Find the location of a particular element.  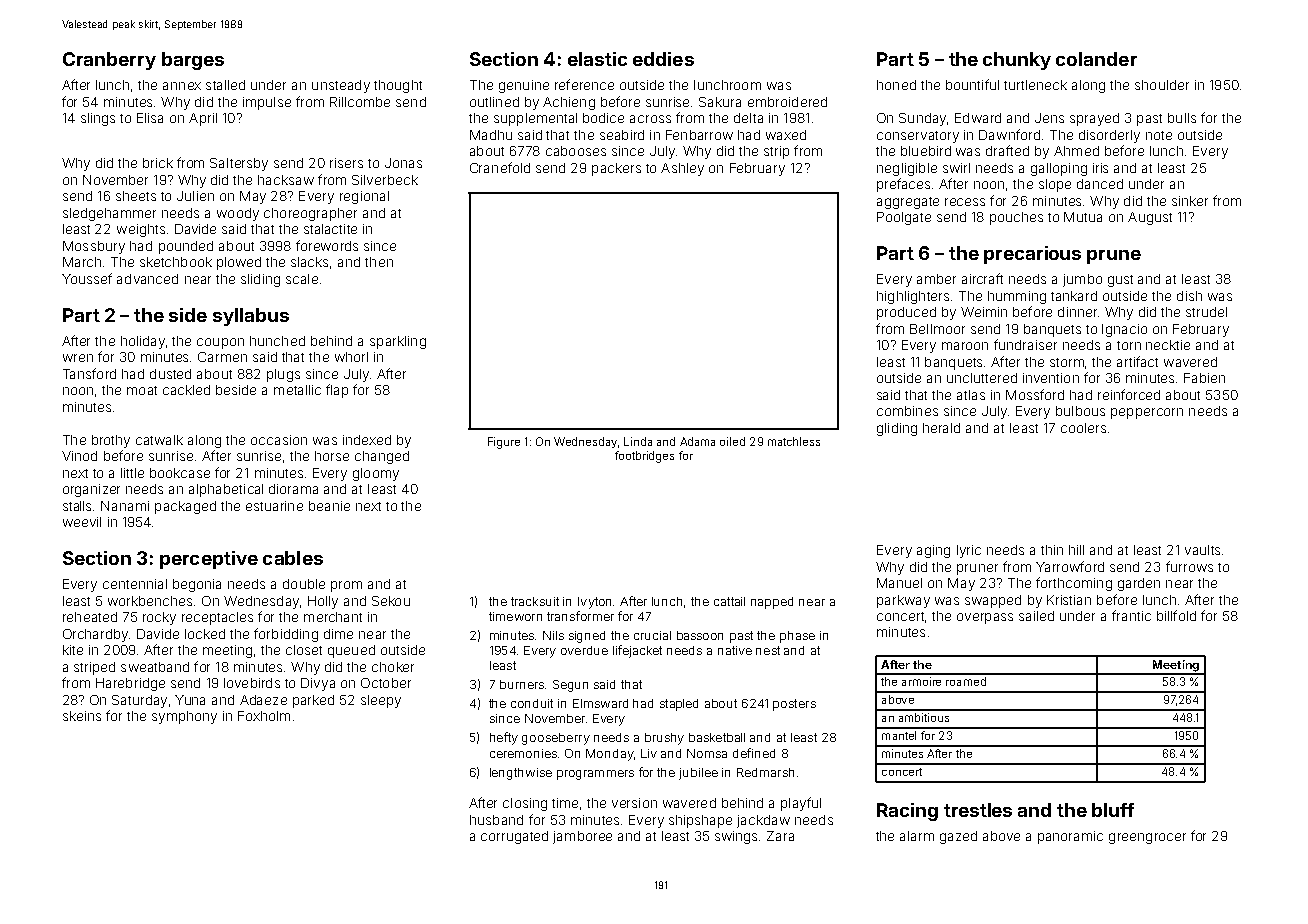

colander is located at coordinates (1096, 59).
